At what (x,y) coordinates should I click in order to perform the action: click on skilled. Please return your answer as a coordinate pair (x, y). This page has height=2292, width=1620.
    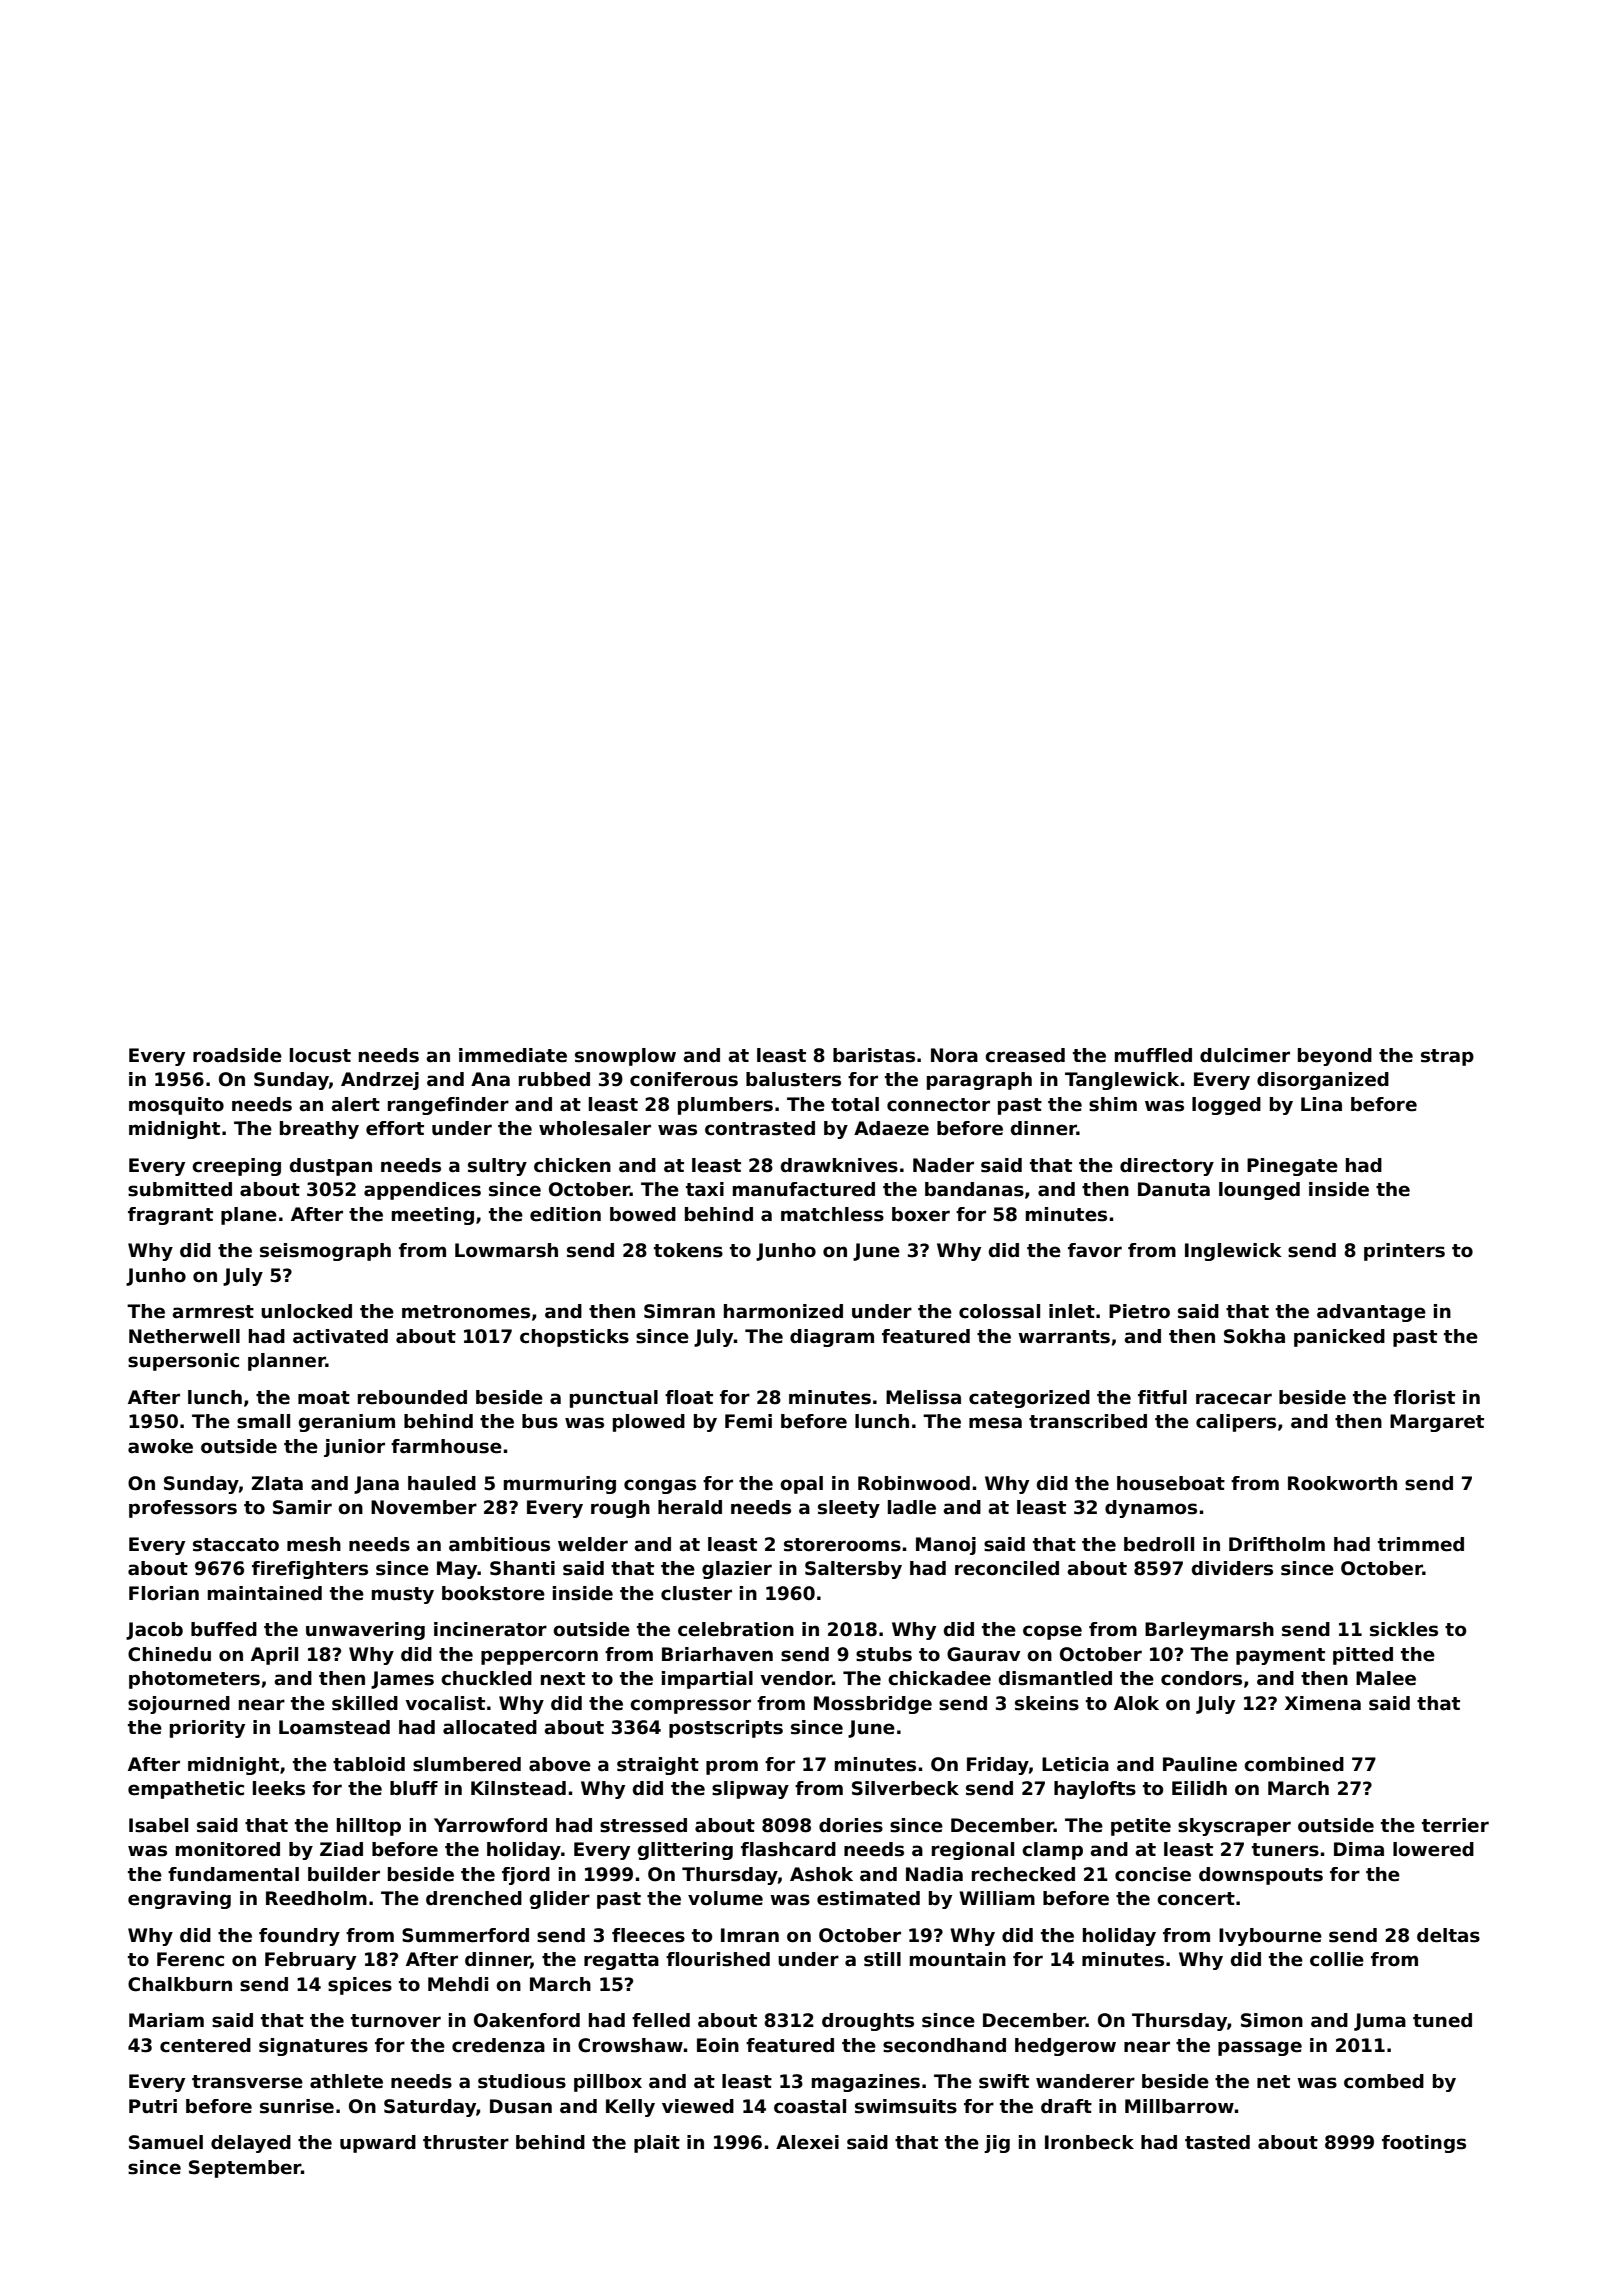
    Looking at the image, I should click on (365, 1703).
